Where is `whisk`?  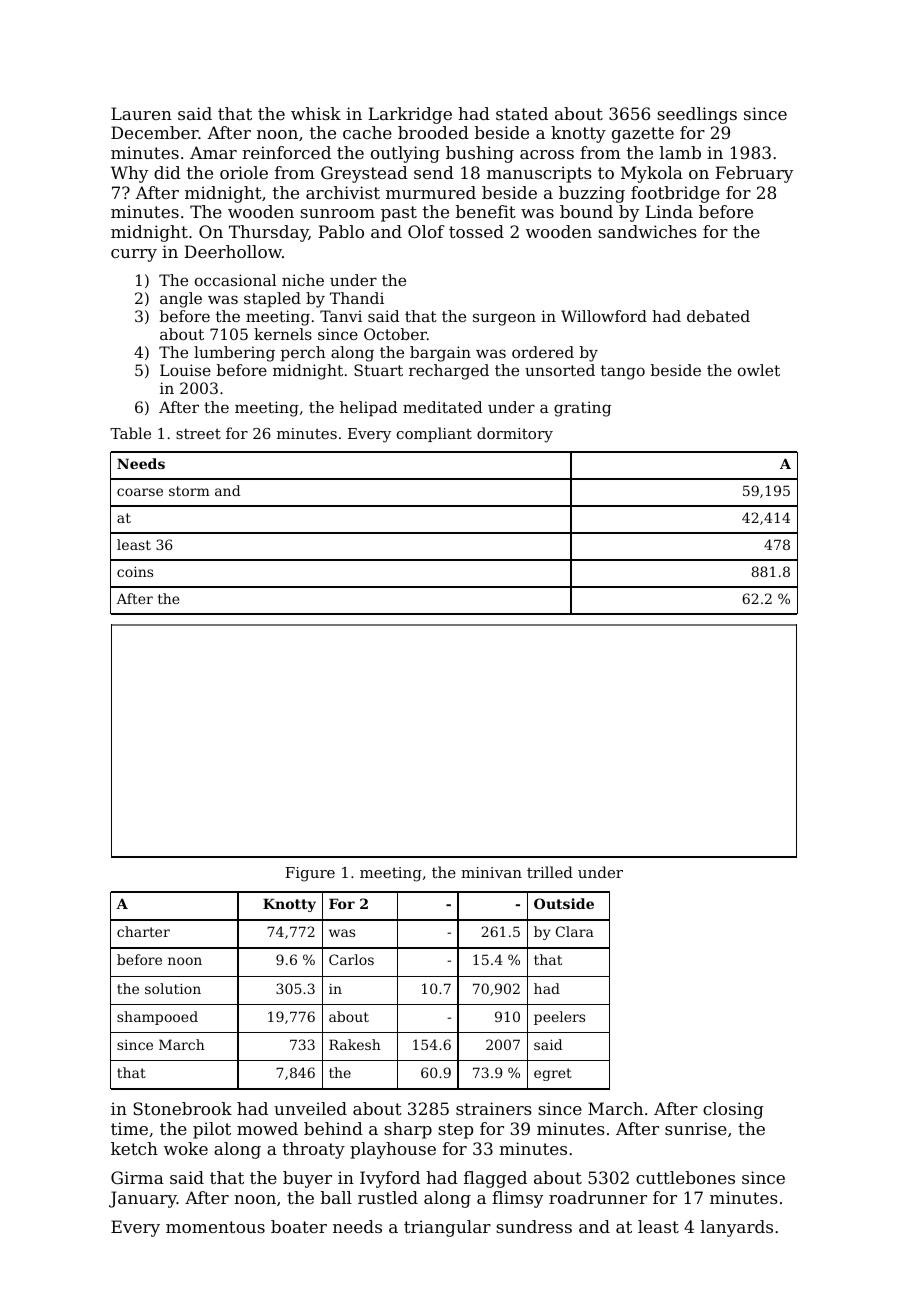
whisk is located at coordinates (316, 113).
